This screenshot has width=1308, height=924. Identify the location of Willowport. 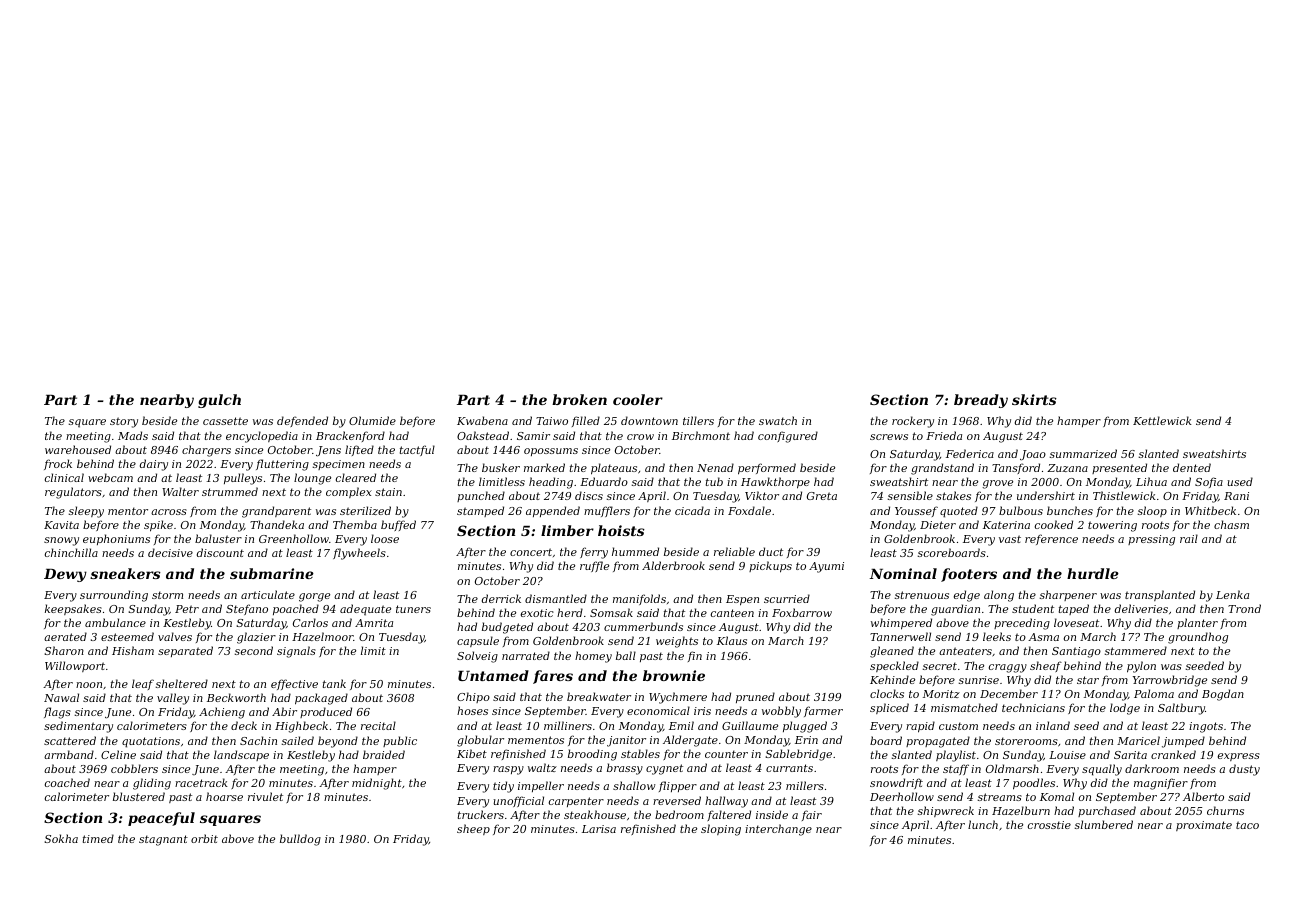
(75, 666).
